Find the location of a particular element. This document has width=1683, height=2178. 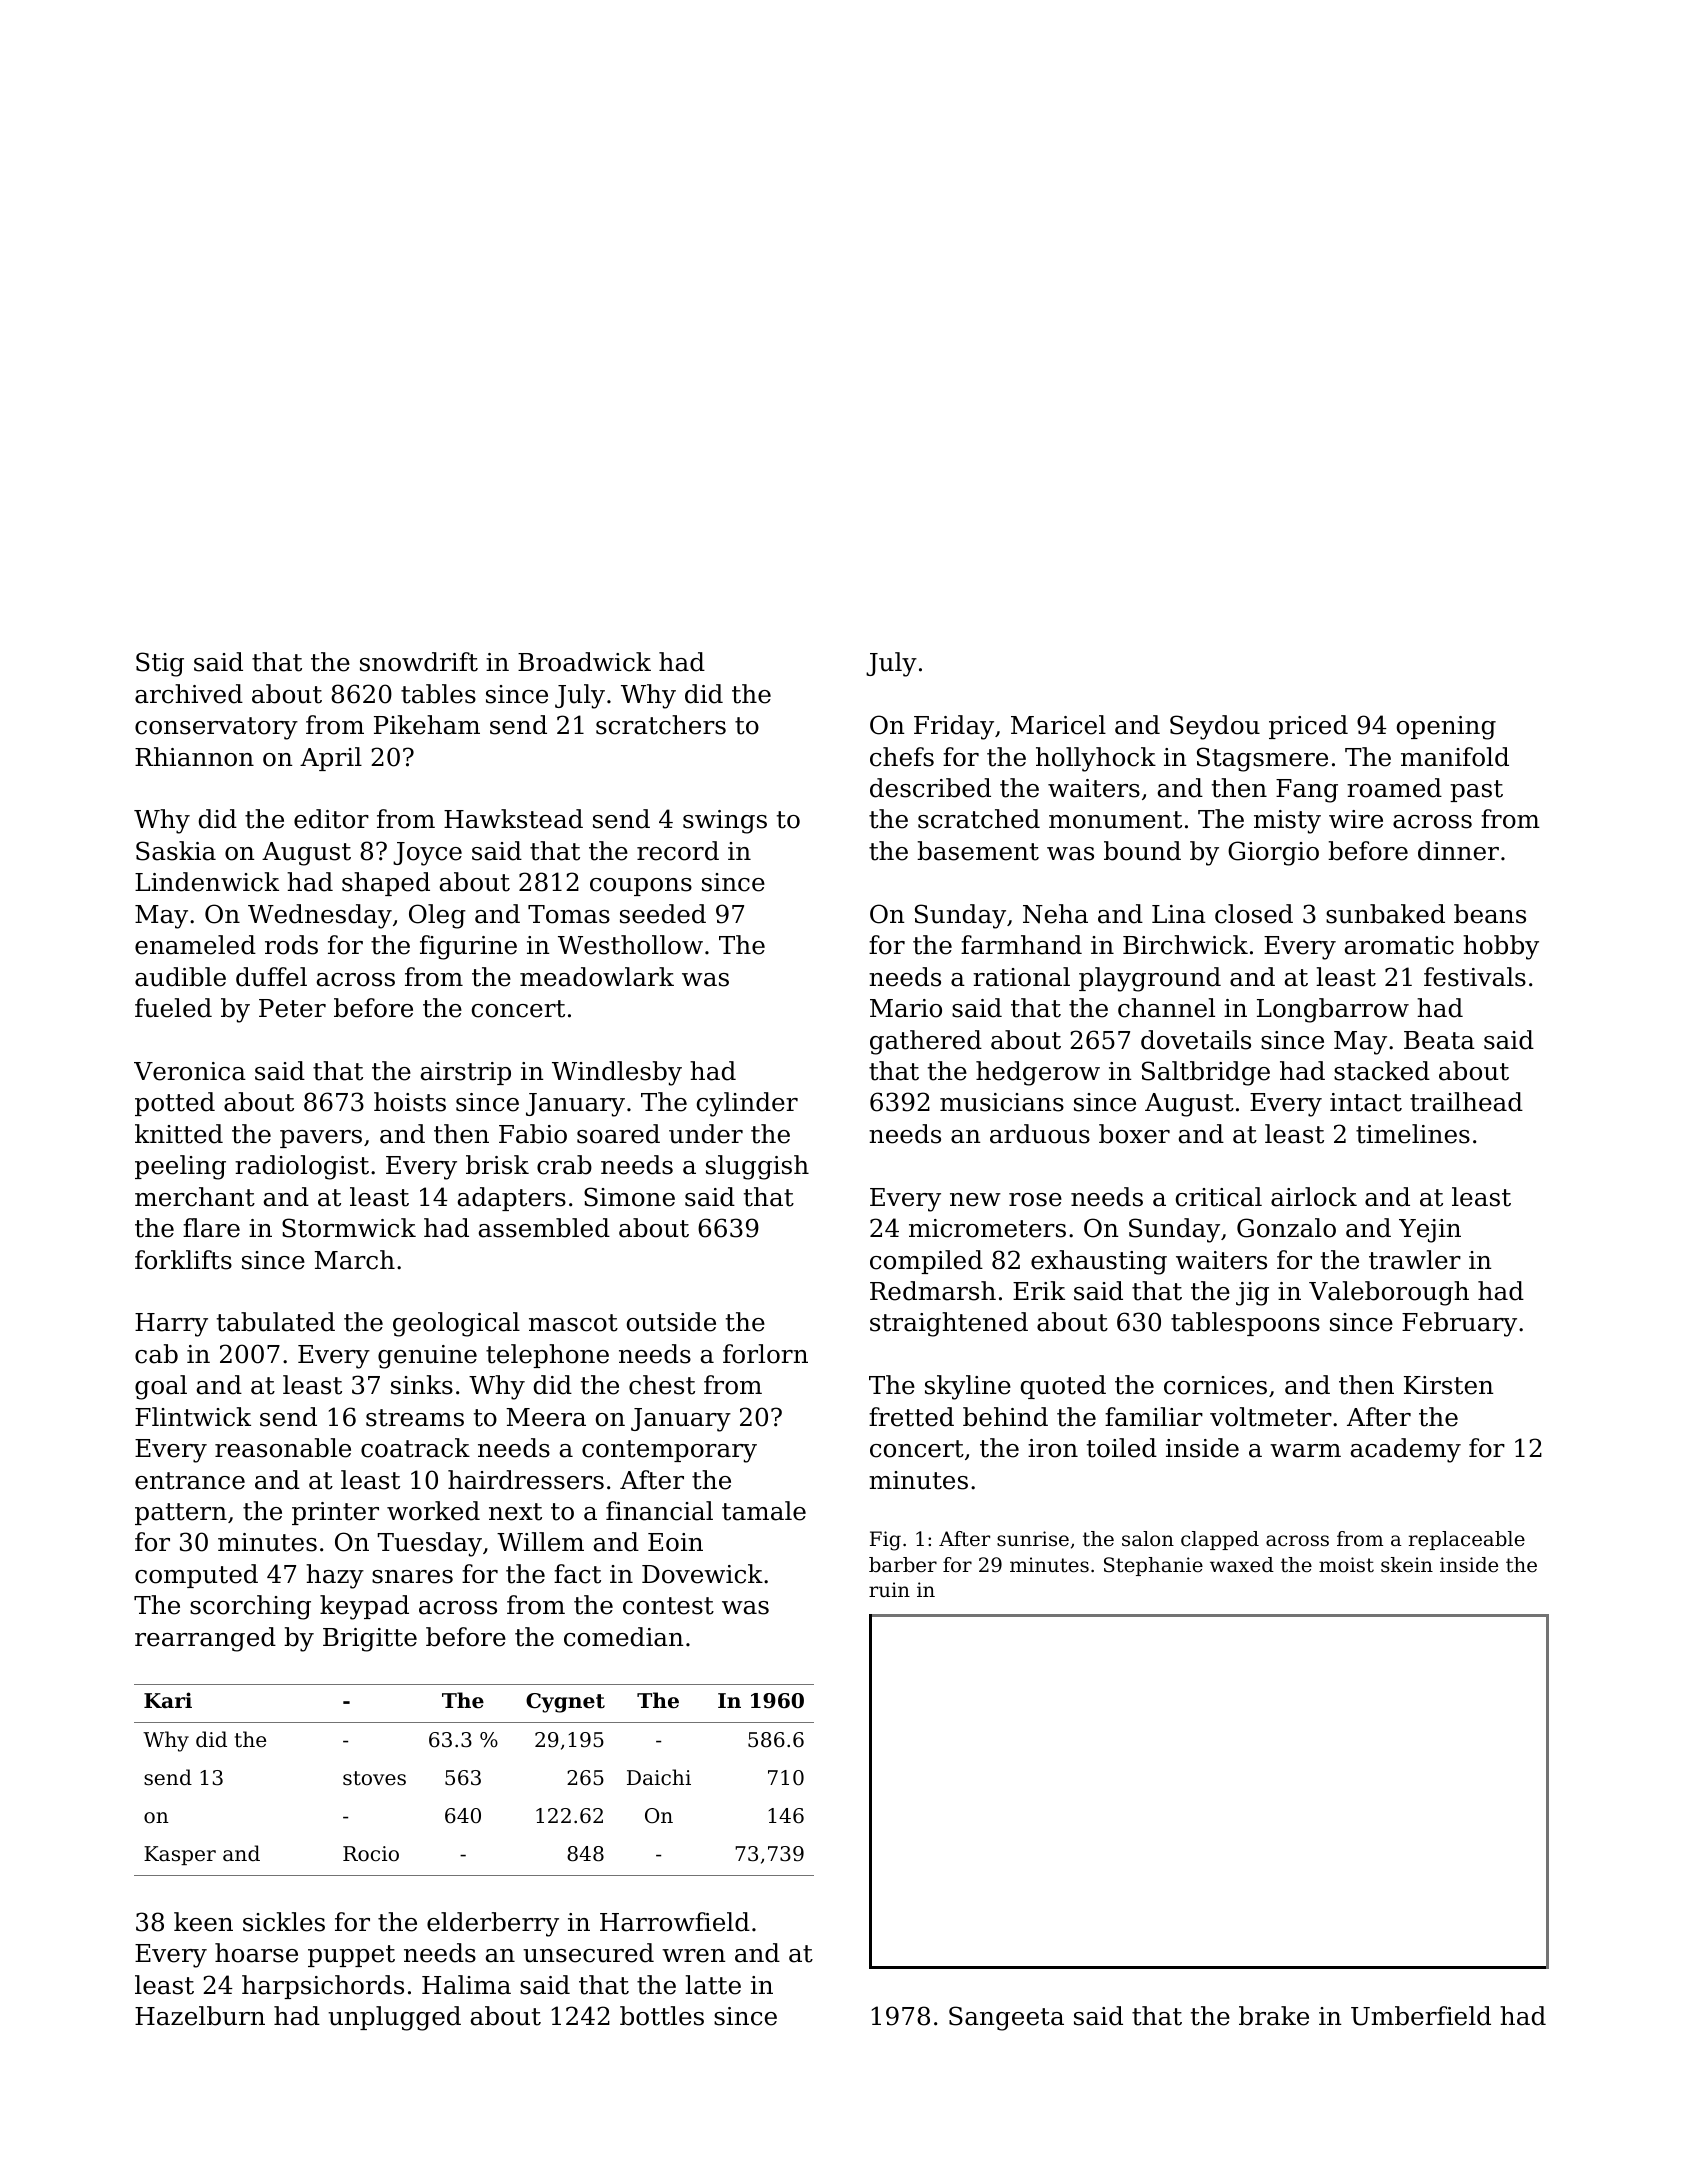

airlock is located at coordinates (1314, 1197).
